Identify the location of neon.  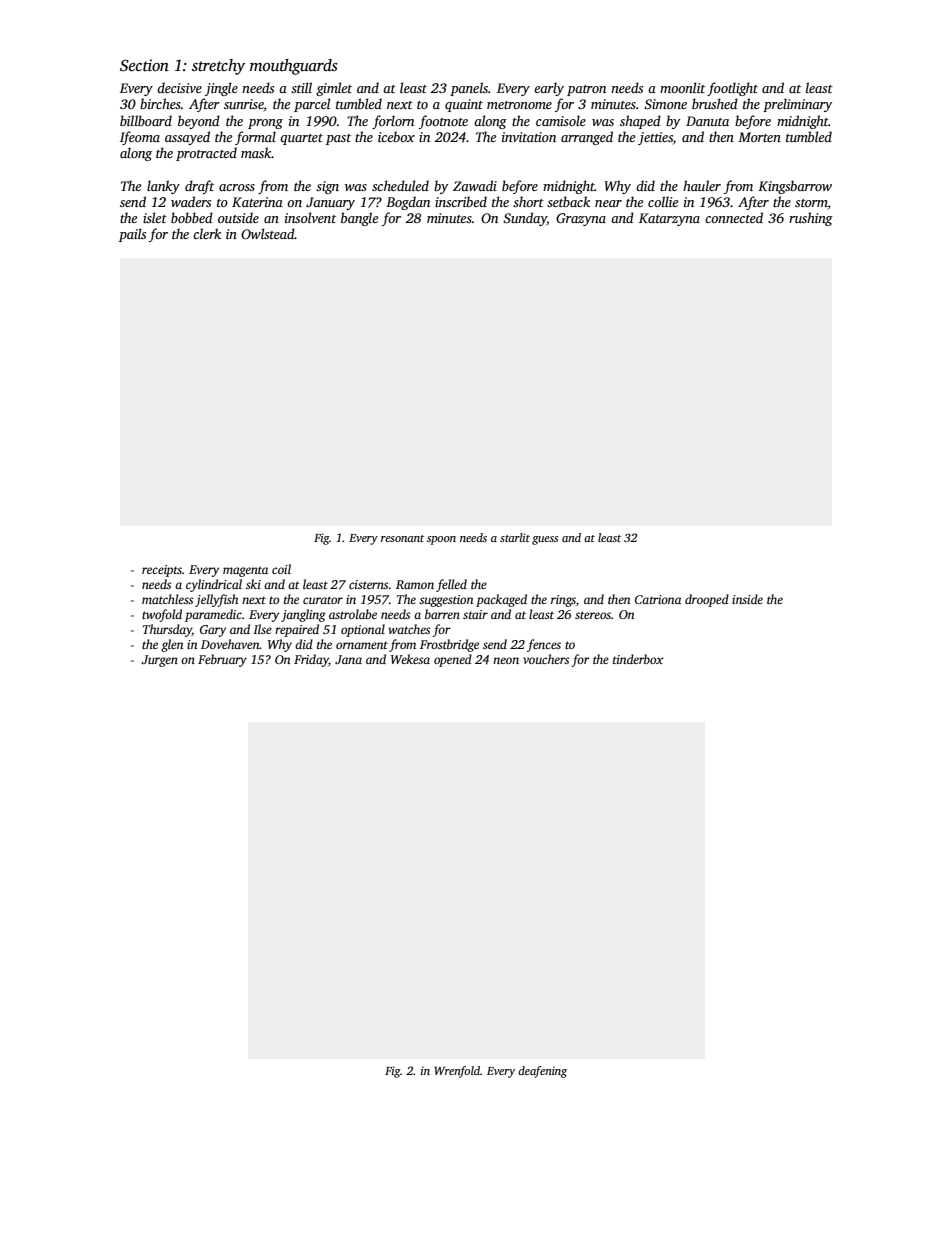
(506, 660).
